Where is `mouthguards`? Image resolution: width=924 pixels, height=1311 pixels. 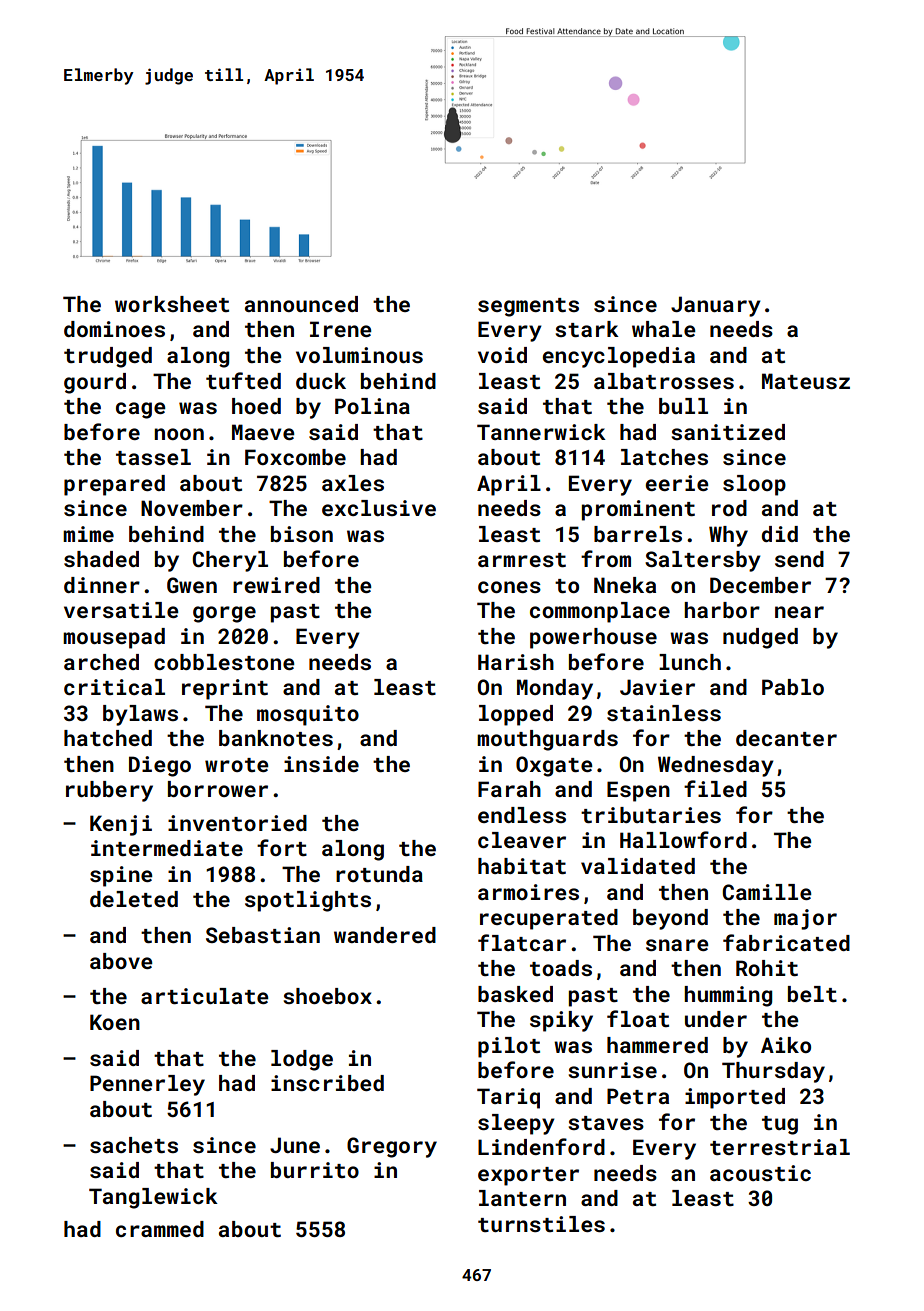
mouthguards is located at coordinates (547, 740).
